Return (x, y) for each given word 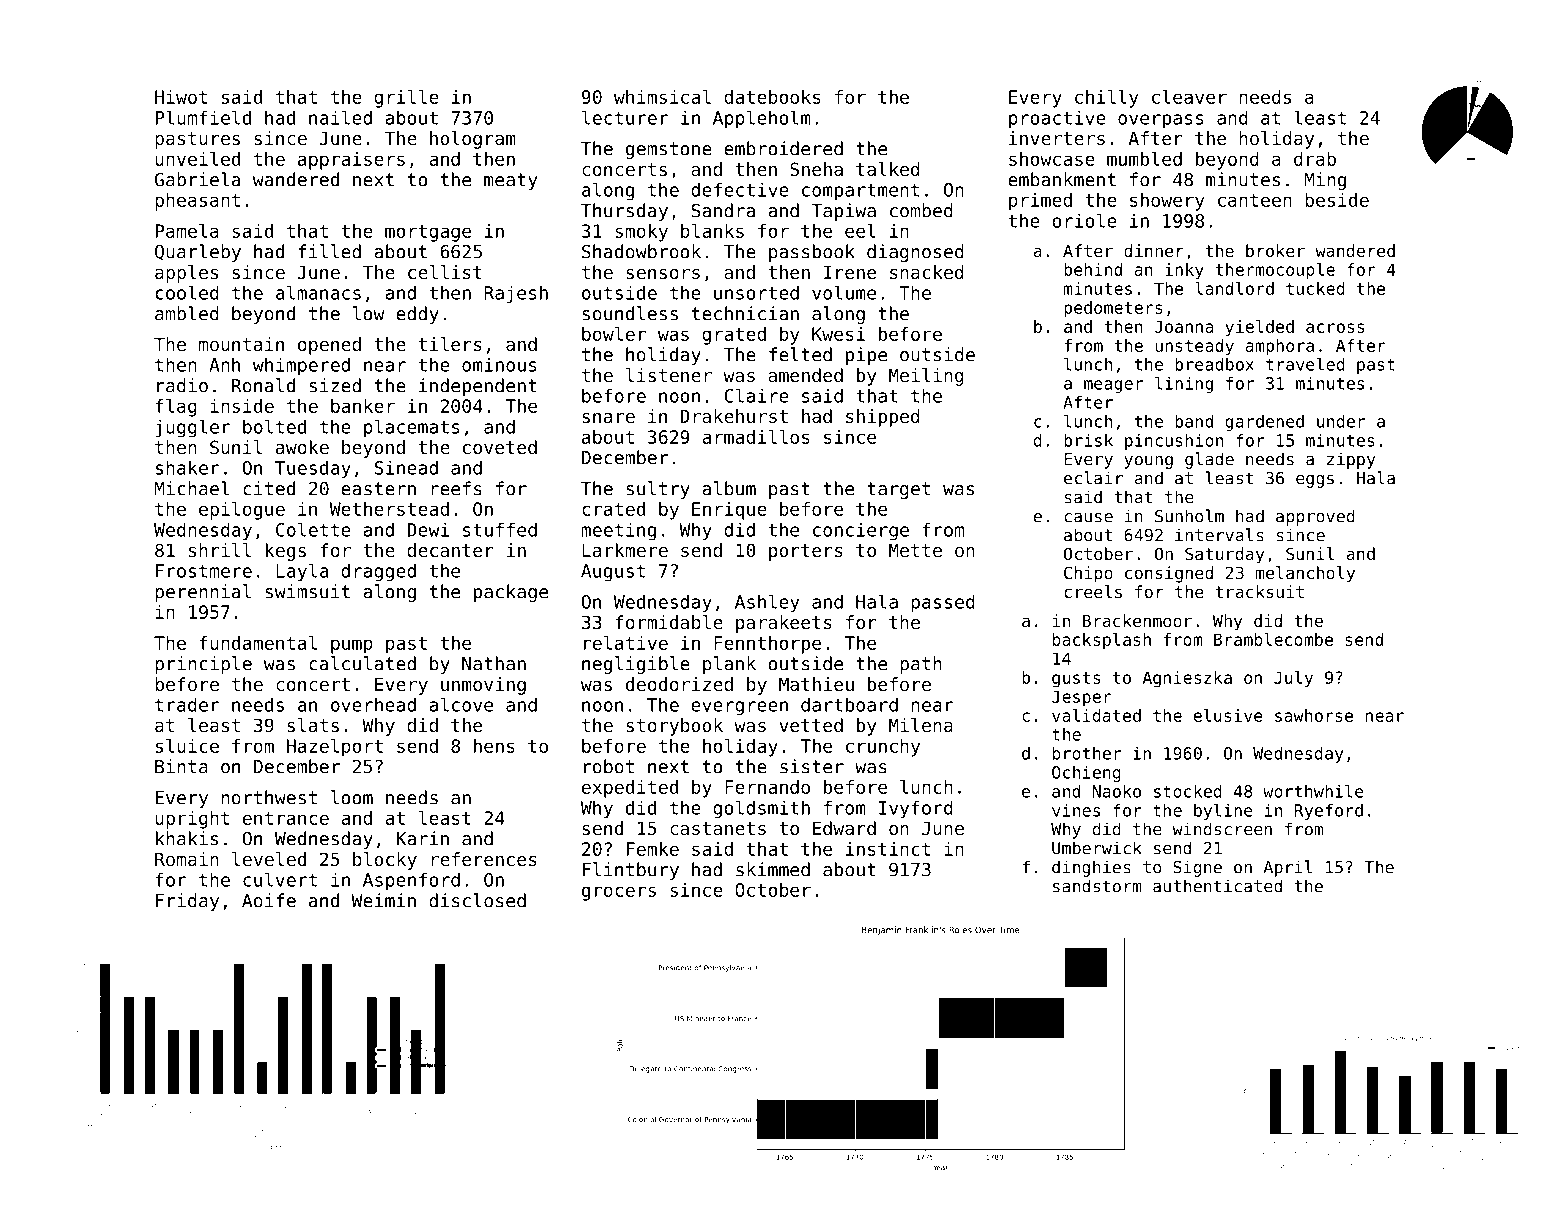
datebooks (772, 97)
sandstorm (1097, 886)
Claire (757, 395)
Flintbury (631, 871)
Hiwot (181, 97)
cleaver (1189, 97)
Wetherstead (389, 509)
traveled (1305, 364)
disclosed (477, 900)
